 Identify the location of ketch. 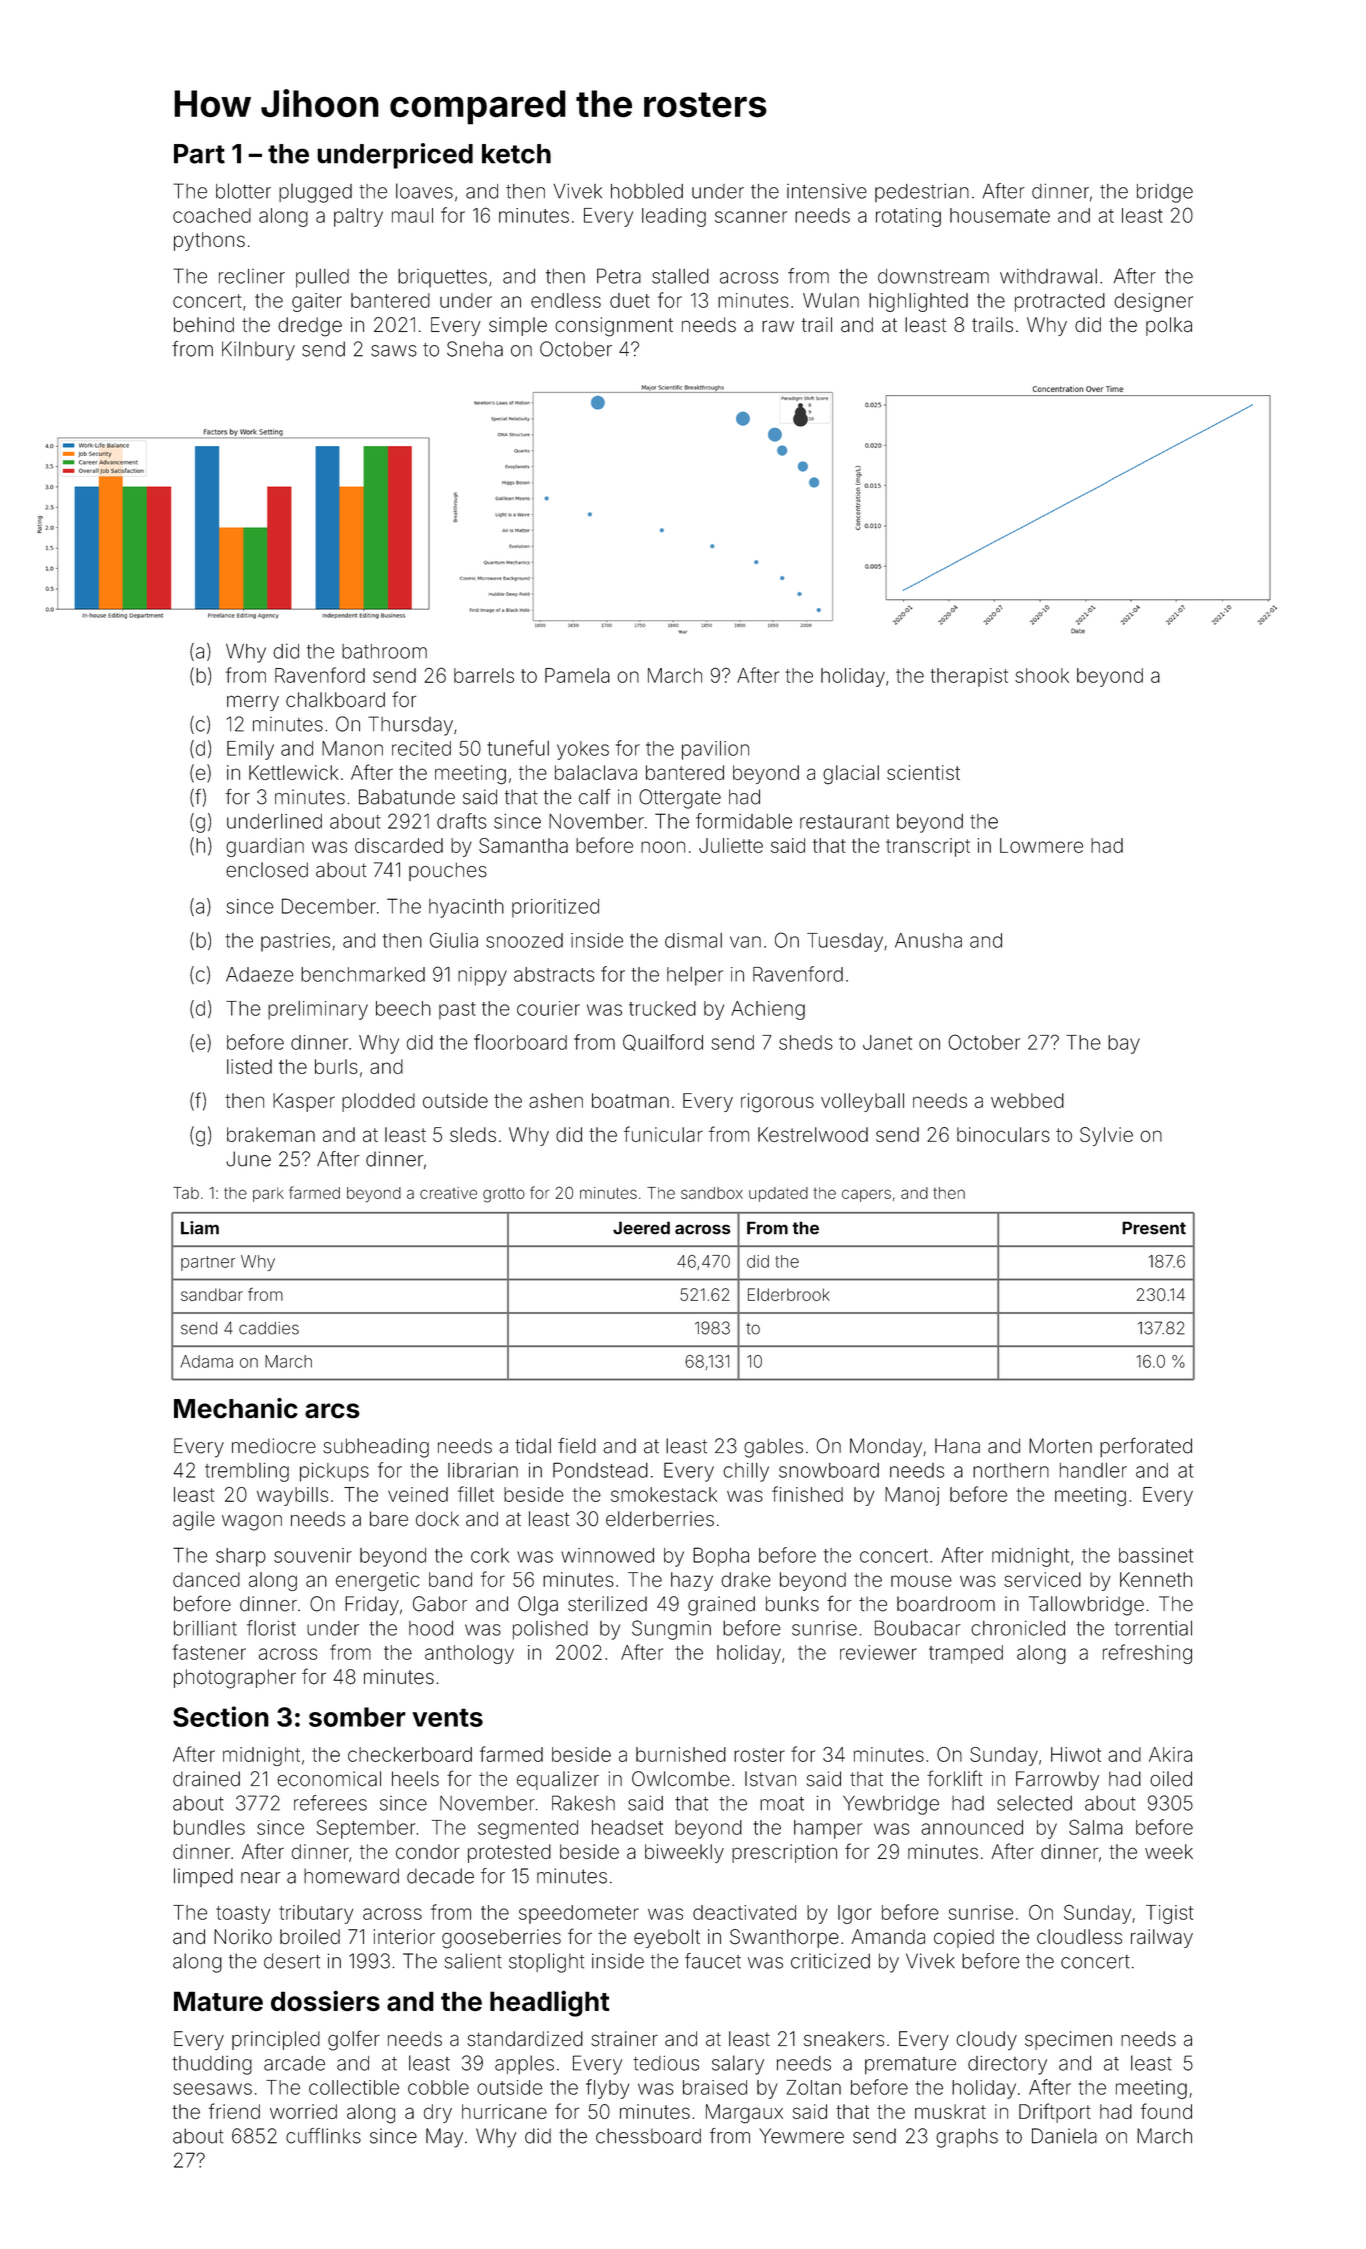
(516, 154).
